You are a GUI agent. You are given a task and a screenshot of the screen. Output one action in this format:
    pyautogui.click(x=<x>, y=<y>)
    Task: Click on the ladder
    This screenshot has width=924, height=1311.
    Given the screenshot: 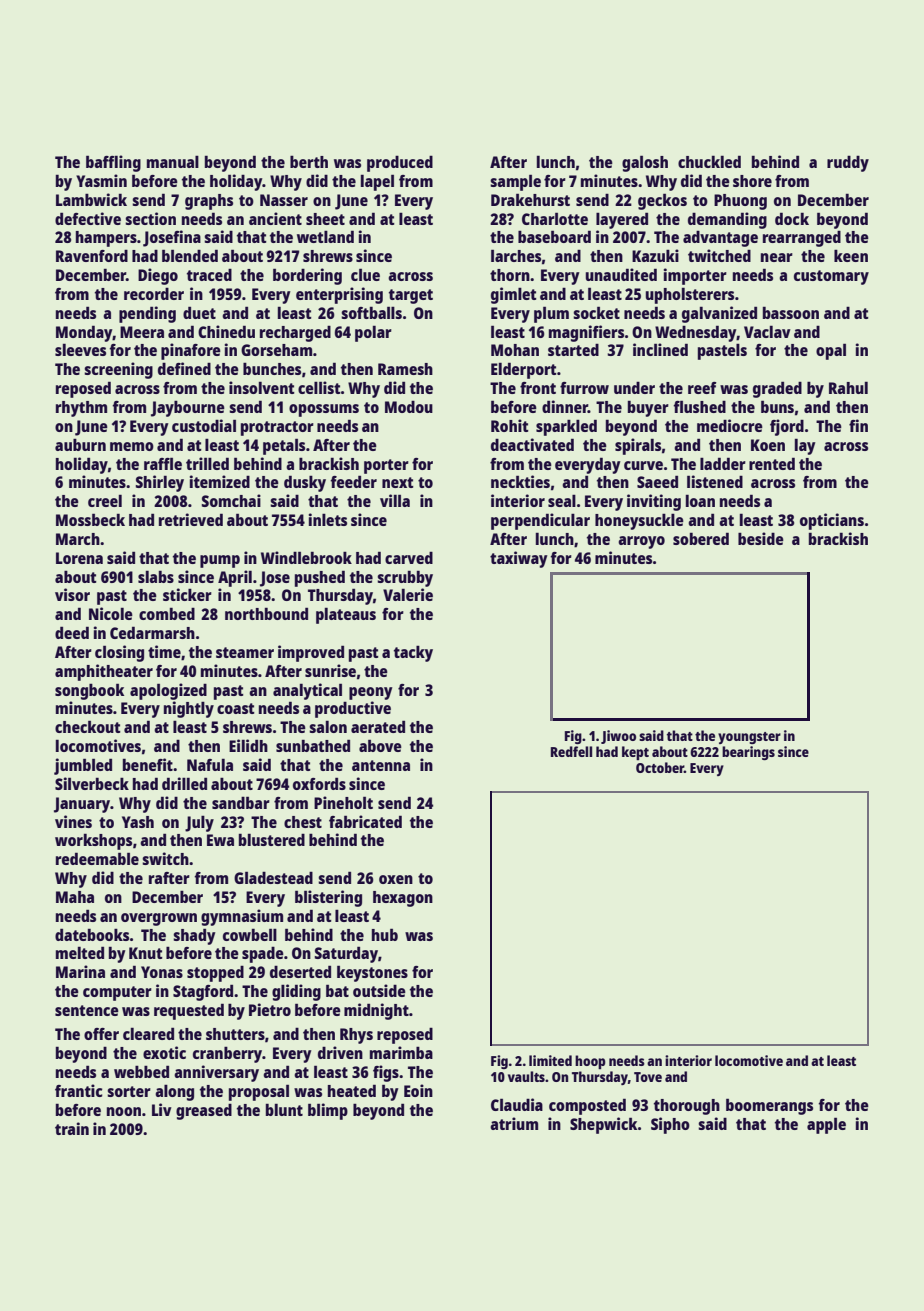 What is the action you would take?
    pyautogui.click(x=723, y=463)
